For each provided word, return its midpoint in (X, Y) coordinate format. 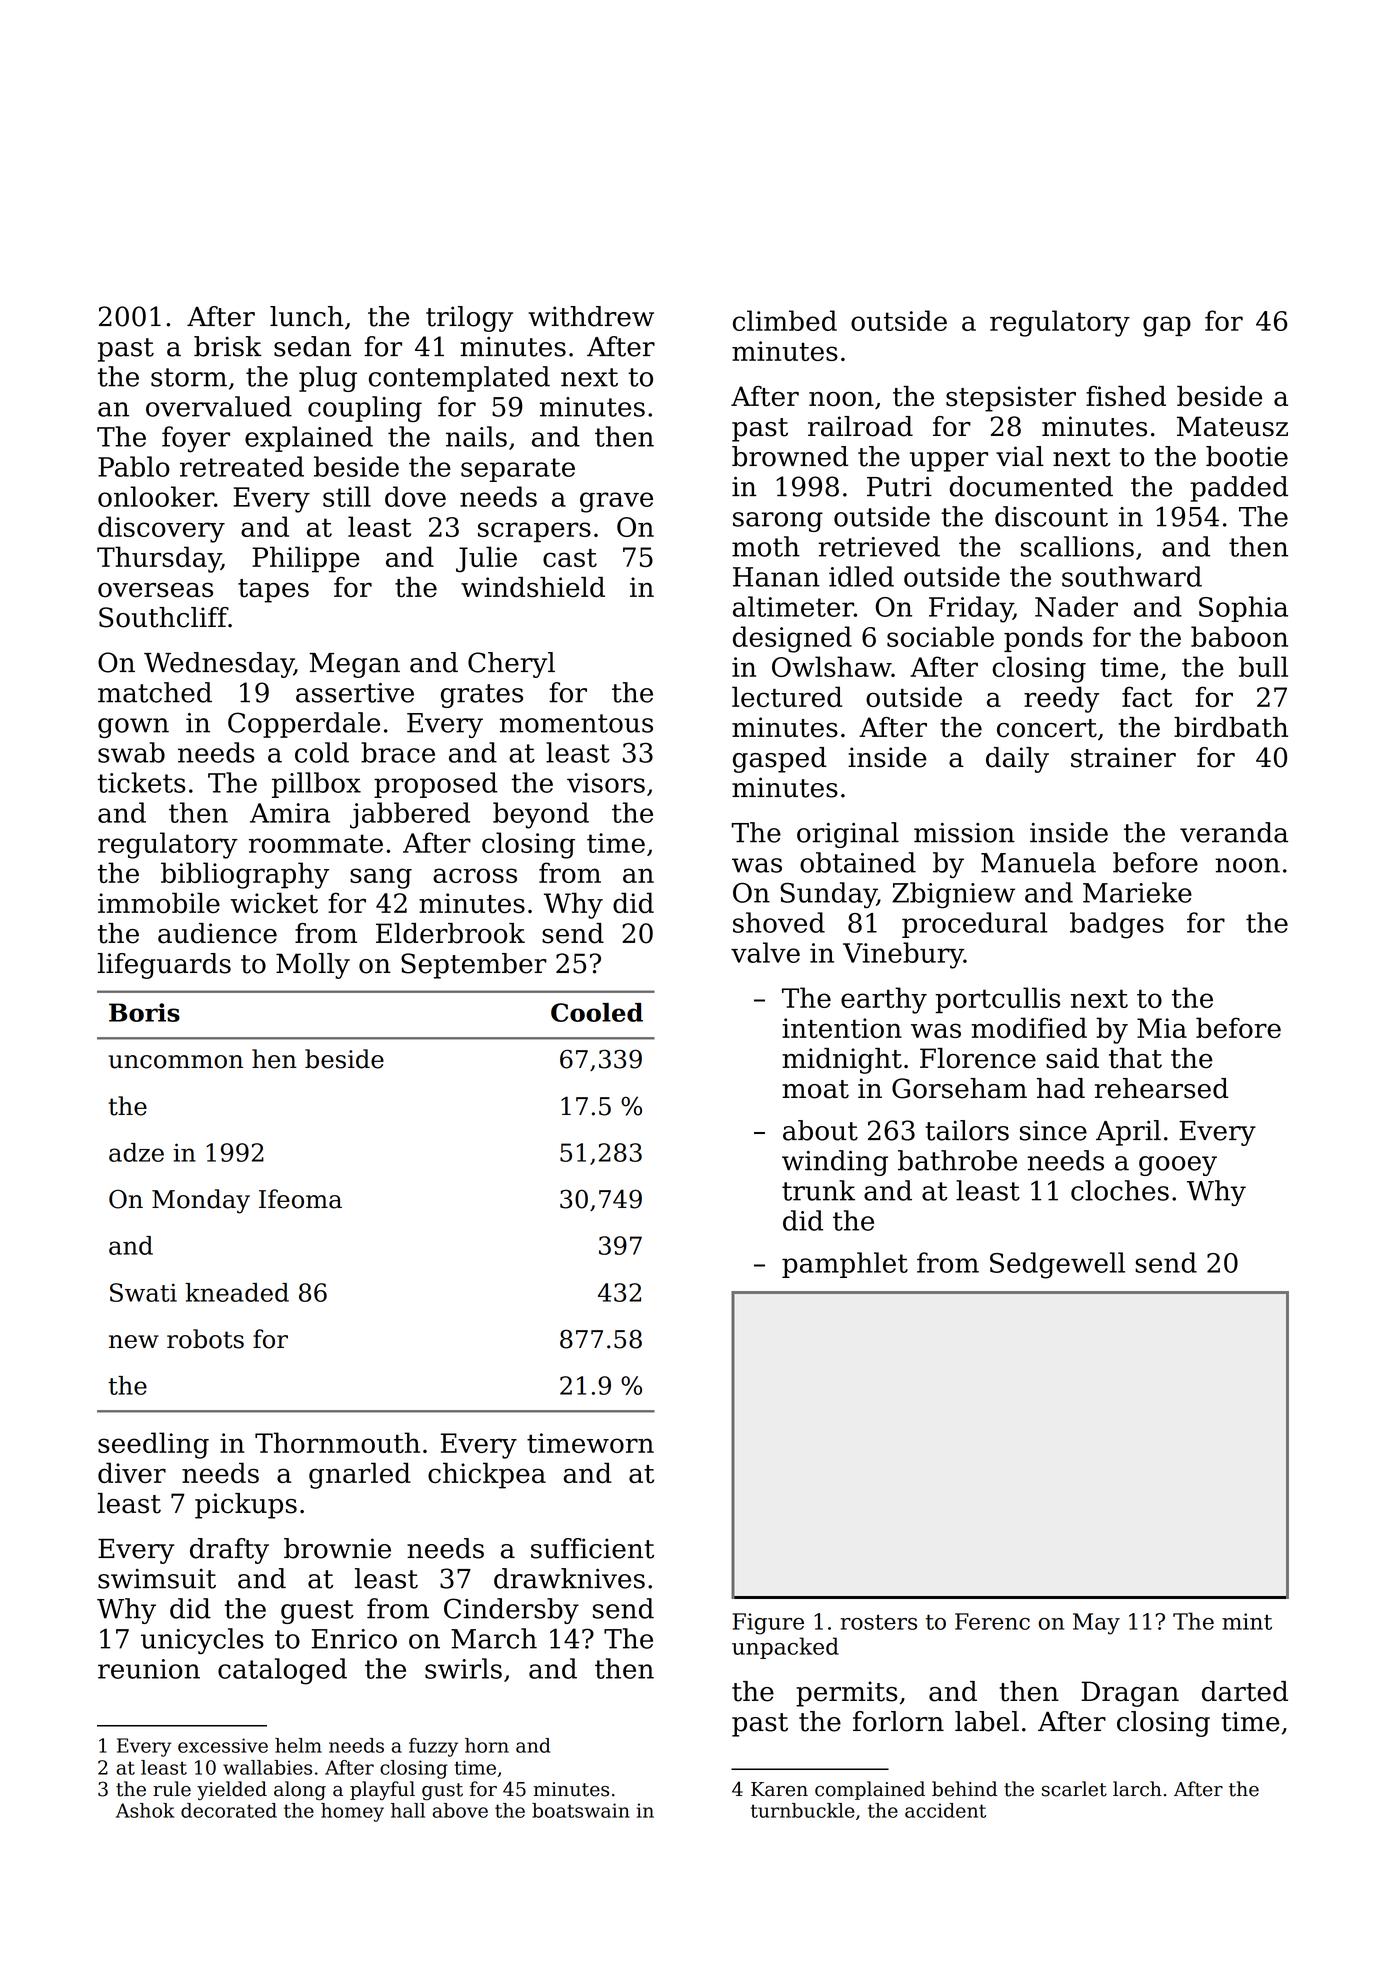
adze (136, 1152)
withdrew (591, 316)
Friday (971, 609)
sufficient (592, 1548)
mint (1247, 1621)
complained (870, 1790)
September (474, 966)
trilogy (469, 319)
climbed (785, 320)
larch (1137, 1789)
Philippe (306, 559)
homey (352, 1812)
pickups (246, 1506)
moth (766, 546)
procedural (974, 925)
